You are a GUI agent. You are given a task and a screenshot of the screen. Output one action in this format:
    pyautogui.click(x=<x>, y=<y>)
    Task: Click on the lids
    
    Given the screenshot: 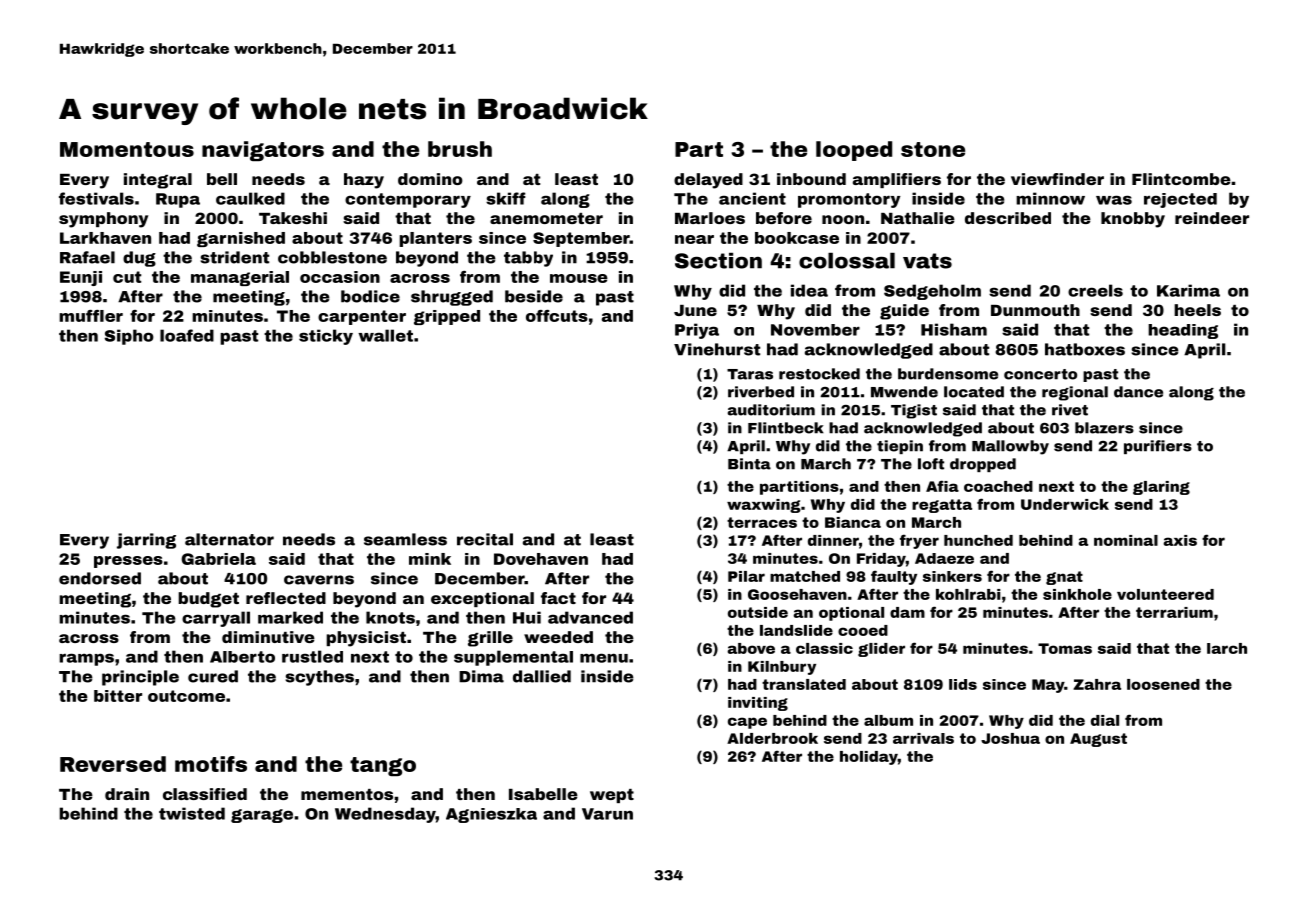 What is the action you would take?
    pyautogui.click(x=963, y=684)
